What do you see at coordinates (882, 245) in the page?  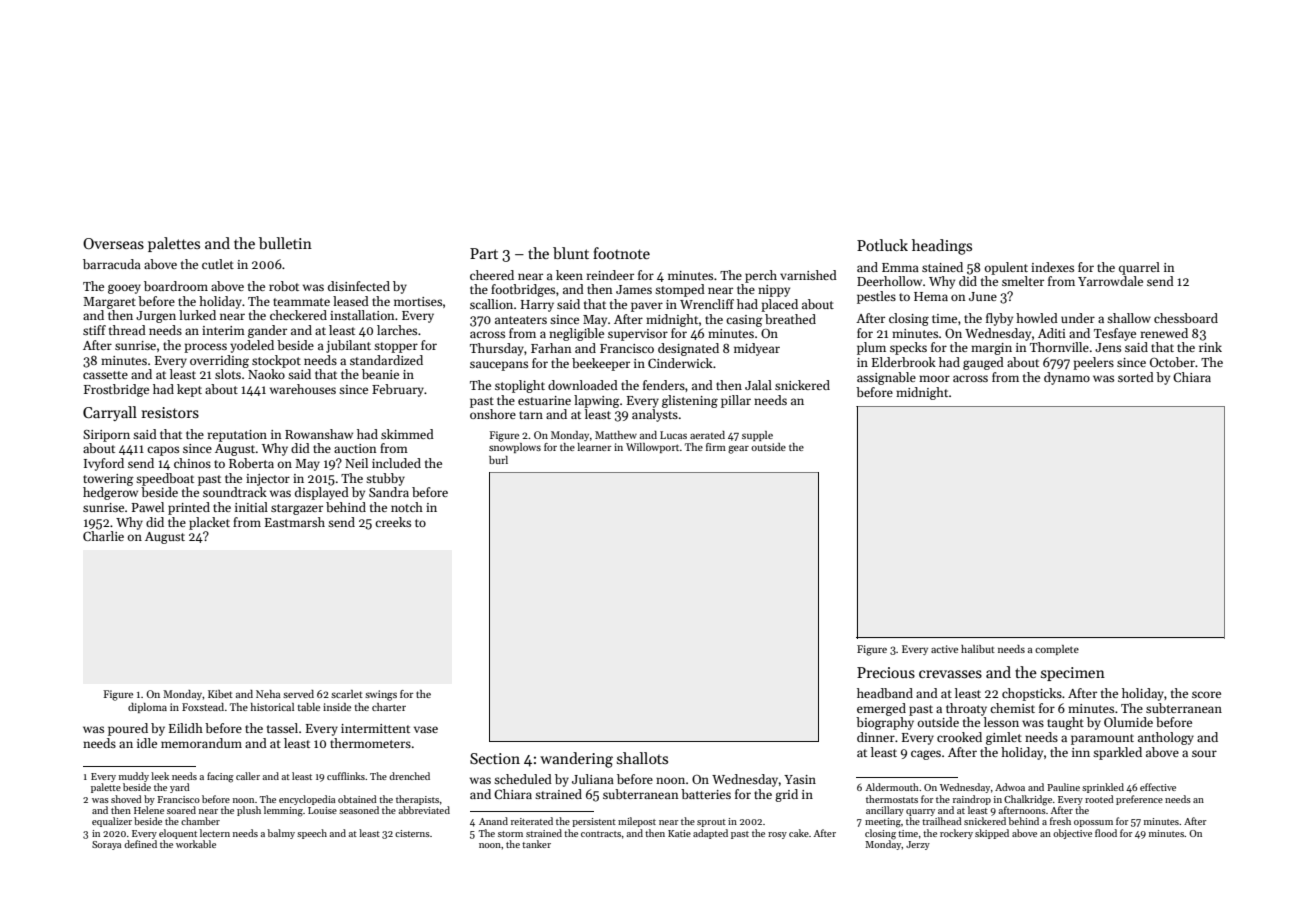 I see `Potluck` at bounding box center [882, 245].
